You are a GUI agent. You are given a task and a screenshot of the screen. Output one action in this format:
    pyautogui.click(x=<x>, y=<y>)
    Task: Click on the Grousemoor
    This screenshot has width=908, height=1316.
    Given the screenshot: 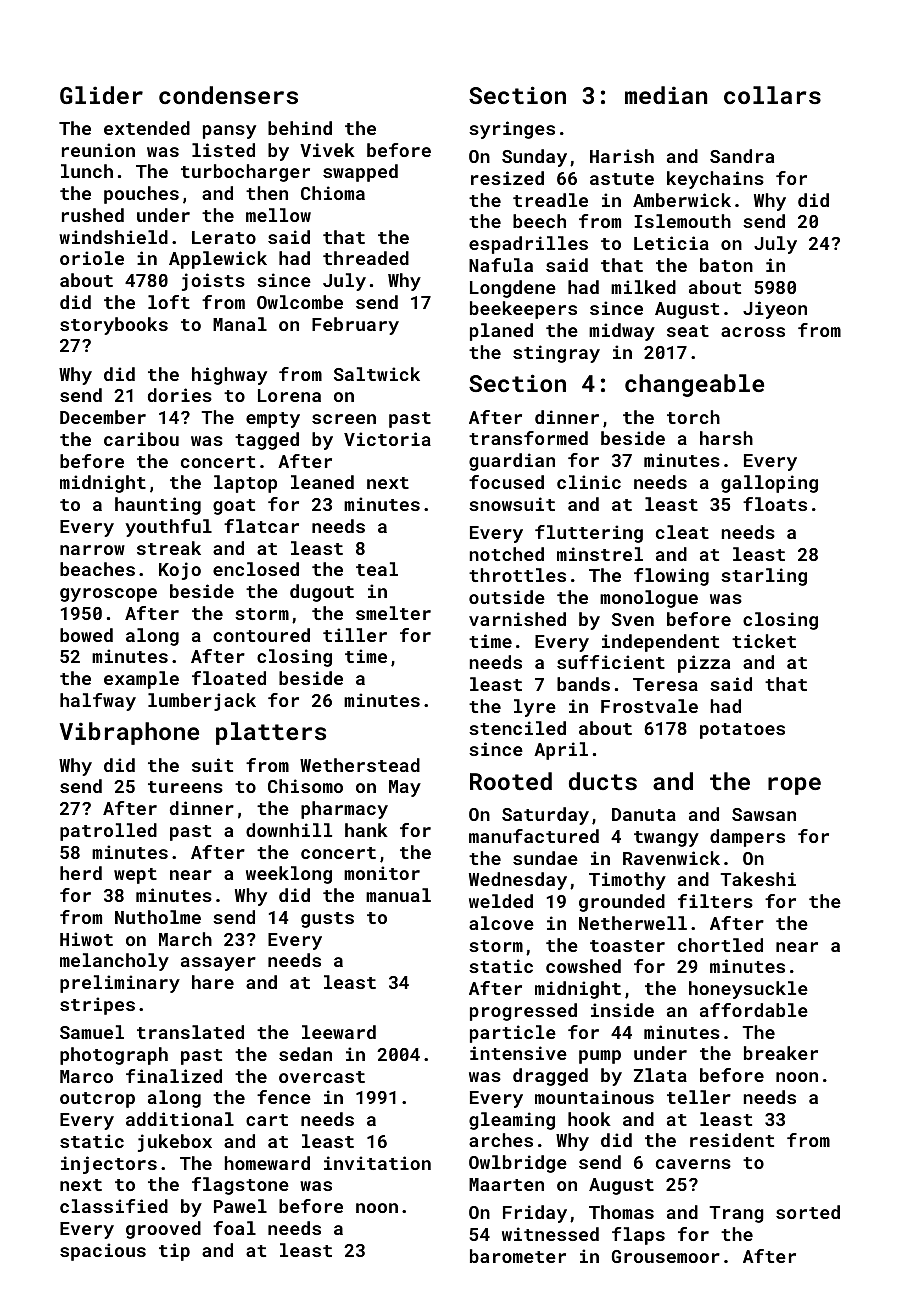 What is the action you would take?
    pyautogui.click(x=666, y=1256)
